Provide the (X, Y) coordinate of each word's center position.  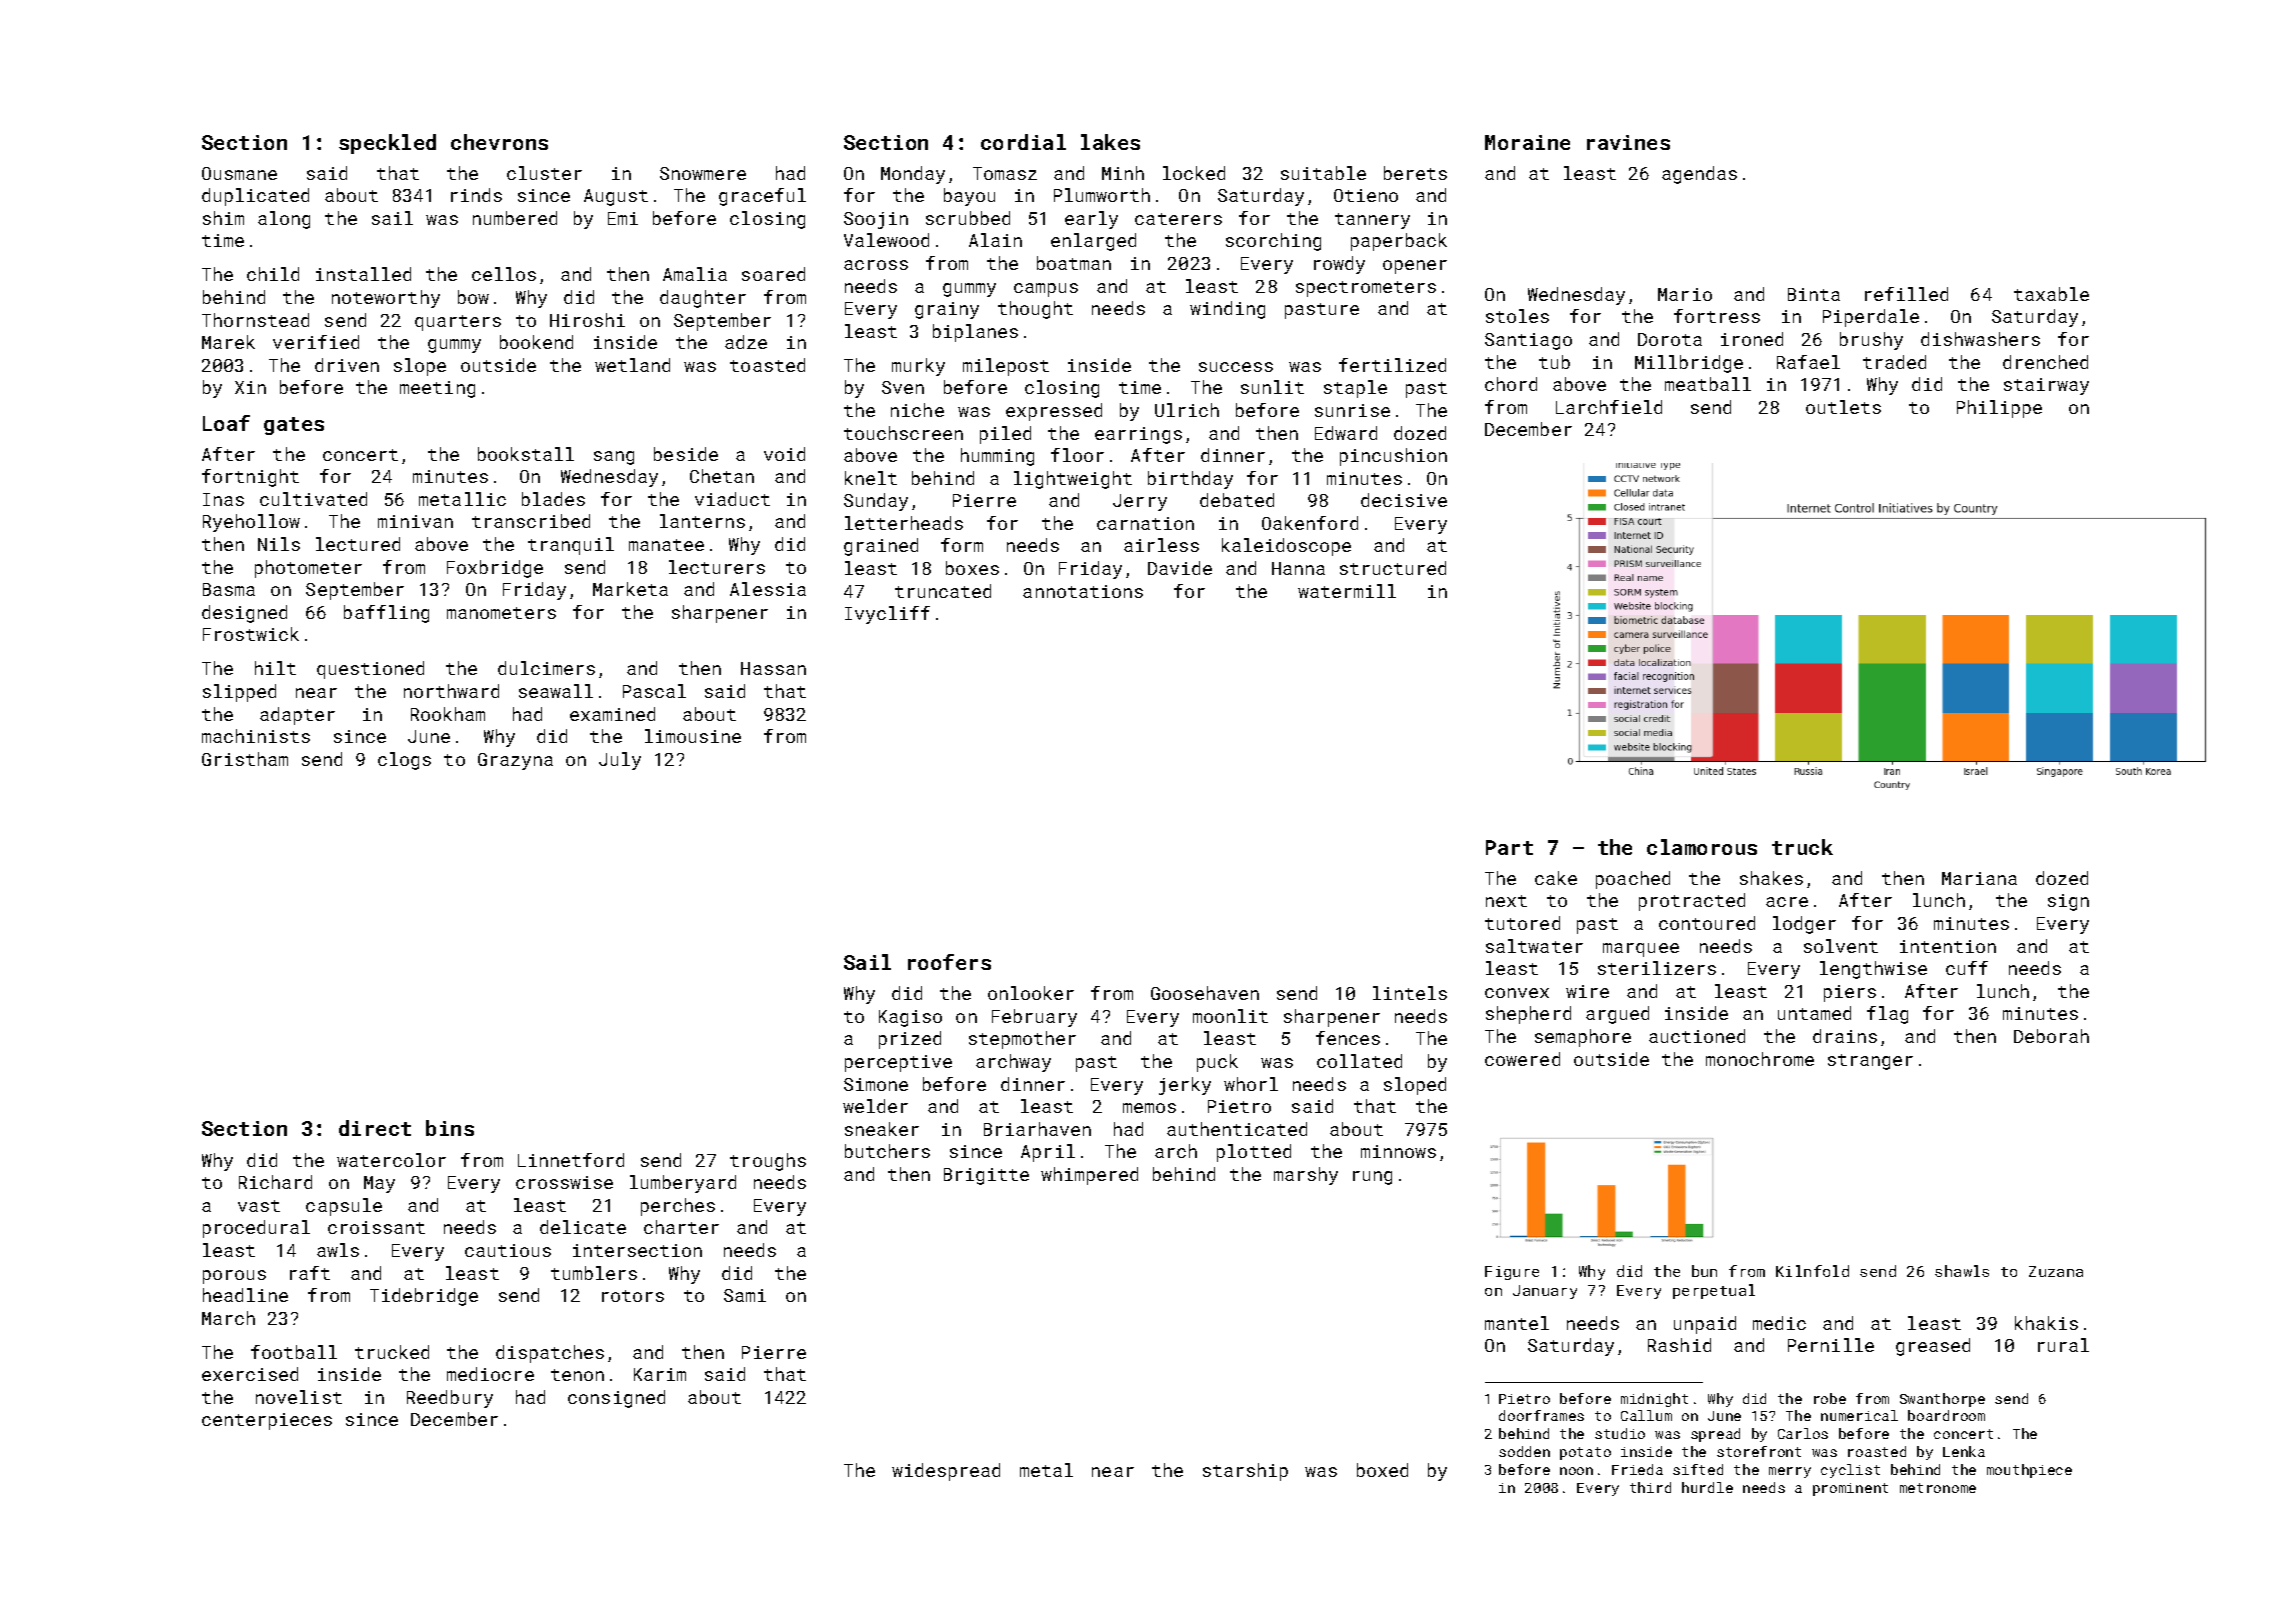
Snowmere (703, 173)
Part (1509, 847)
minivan (415, 521)
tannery (1372, 221)
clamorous (1702, 847)
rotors (633, 1296)
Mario (1685, 294)
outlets (1843, 407)
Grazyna (515, 761)
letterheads (904, 523)
